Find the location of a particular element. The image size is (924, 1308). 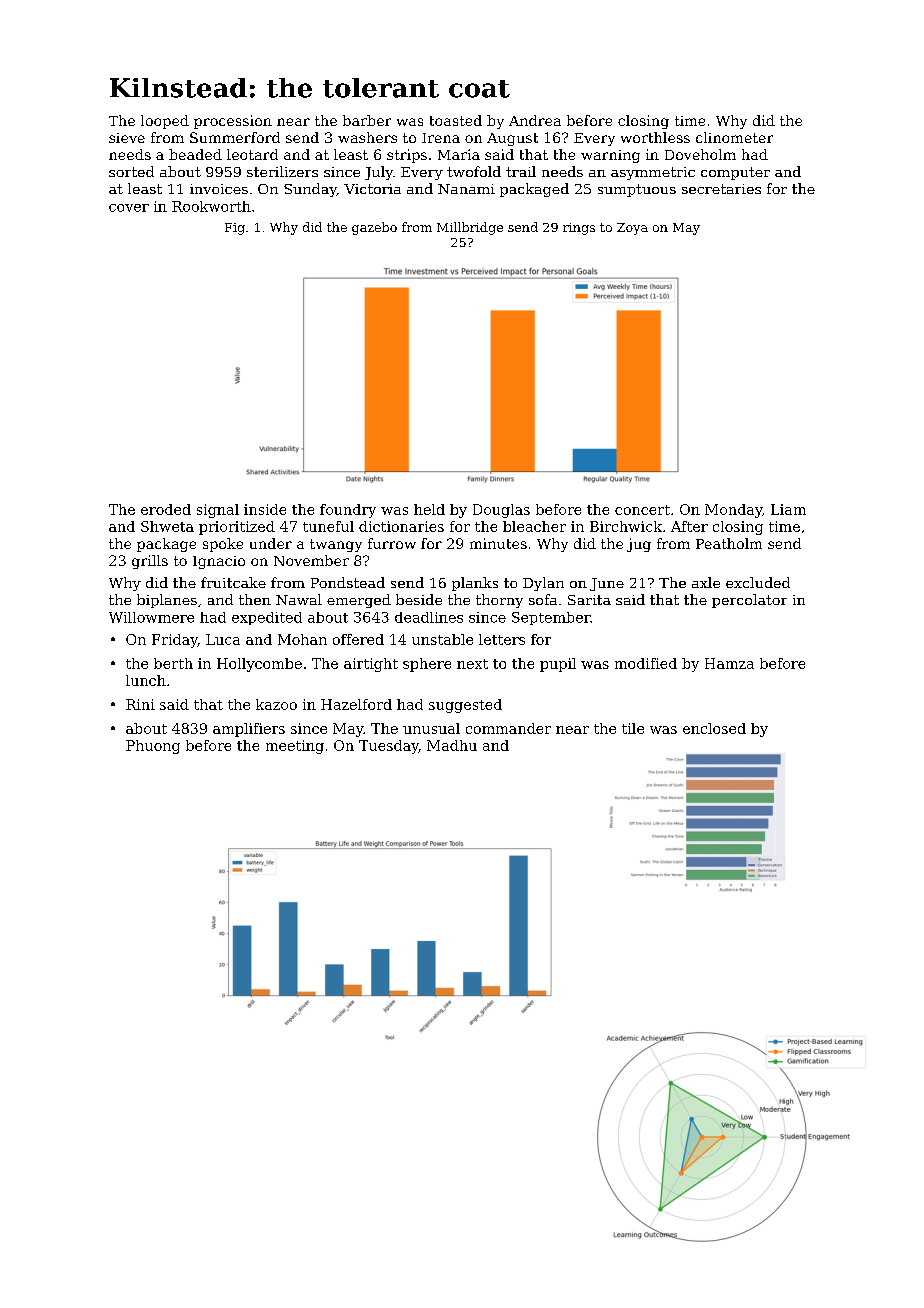

Madhu is located at coordinates (452, 745).
